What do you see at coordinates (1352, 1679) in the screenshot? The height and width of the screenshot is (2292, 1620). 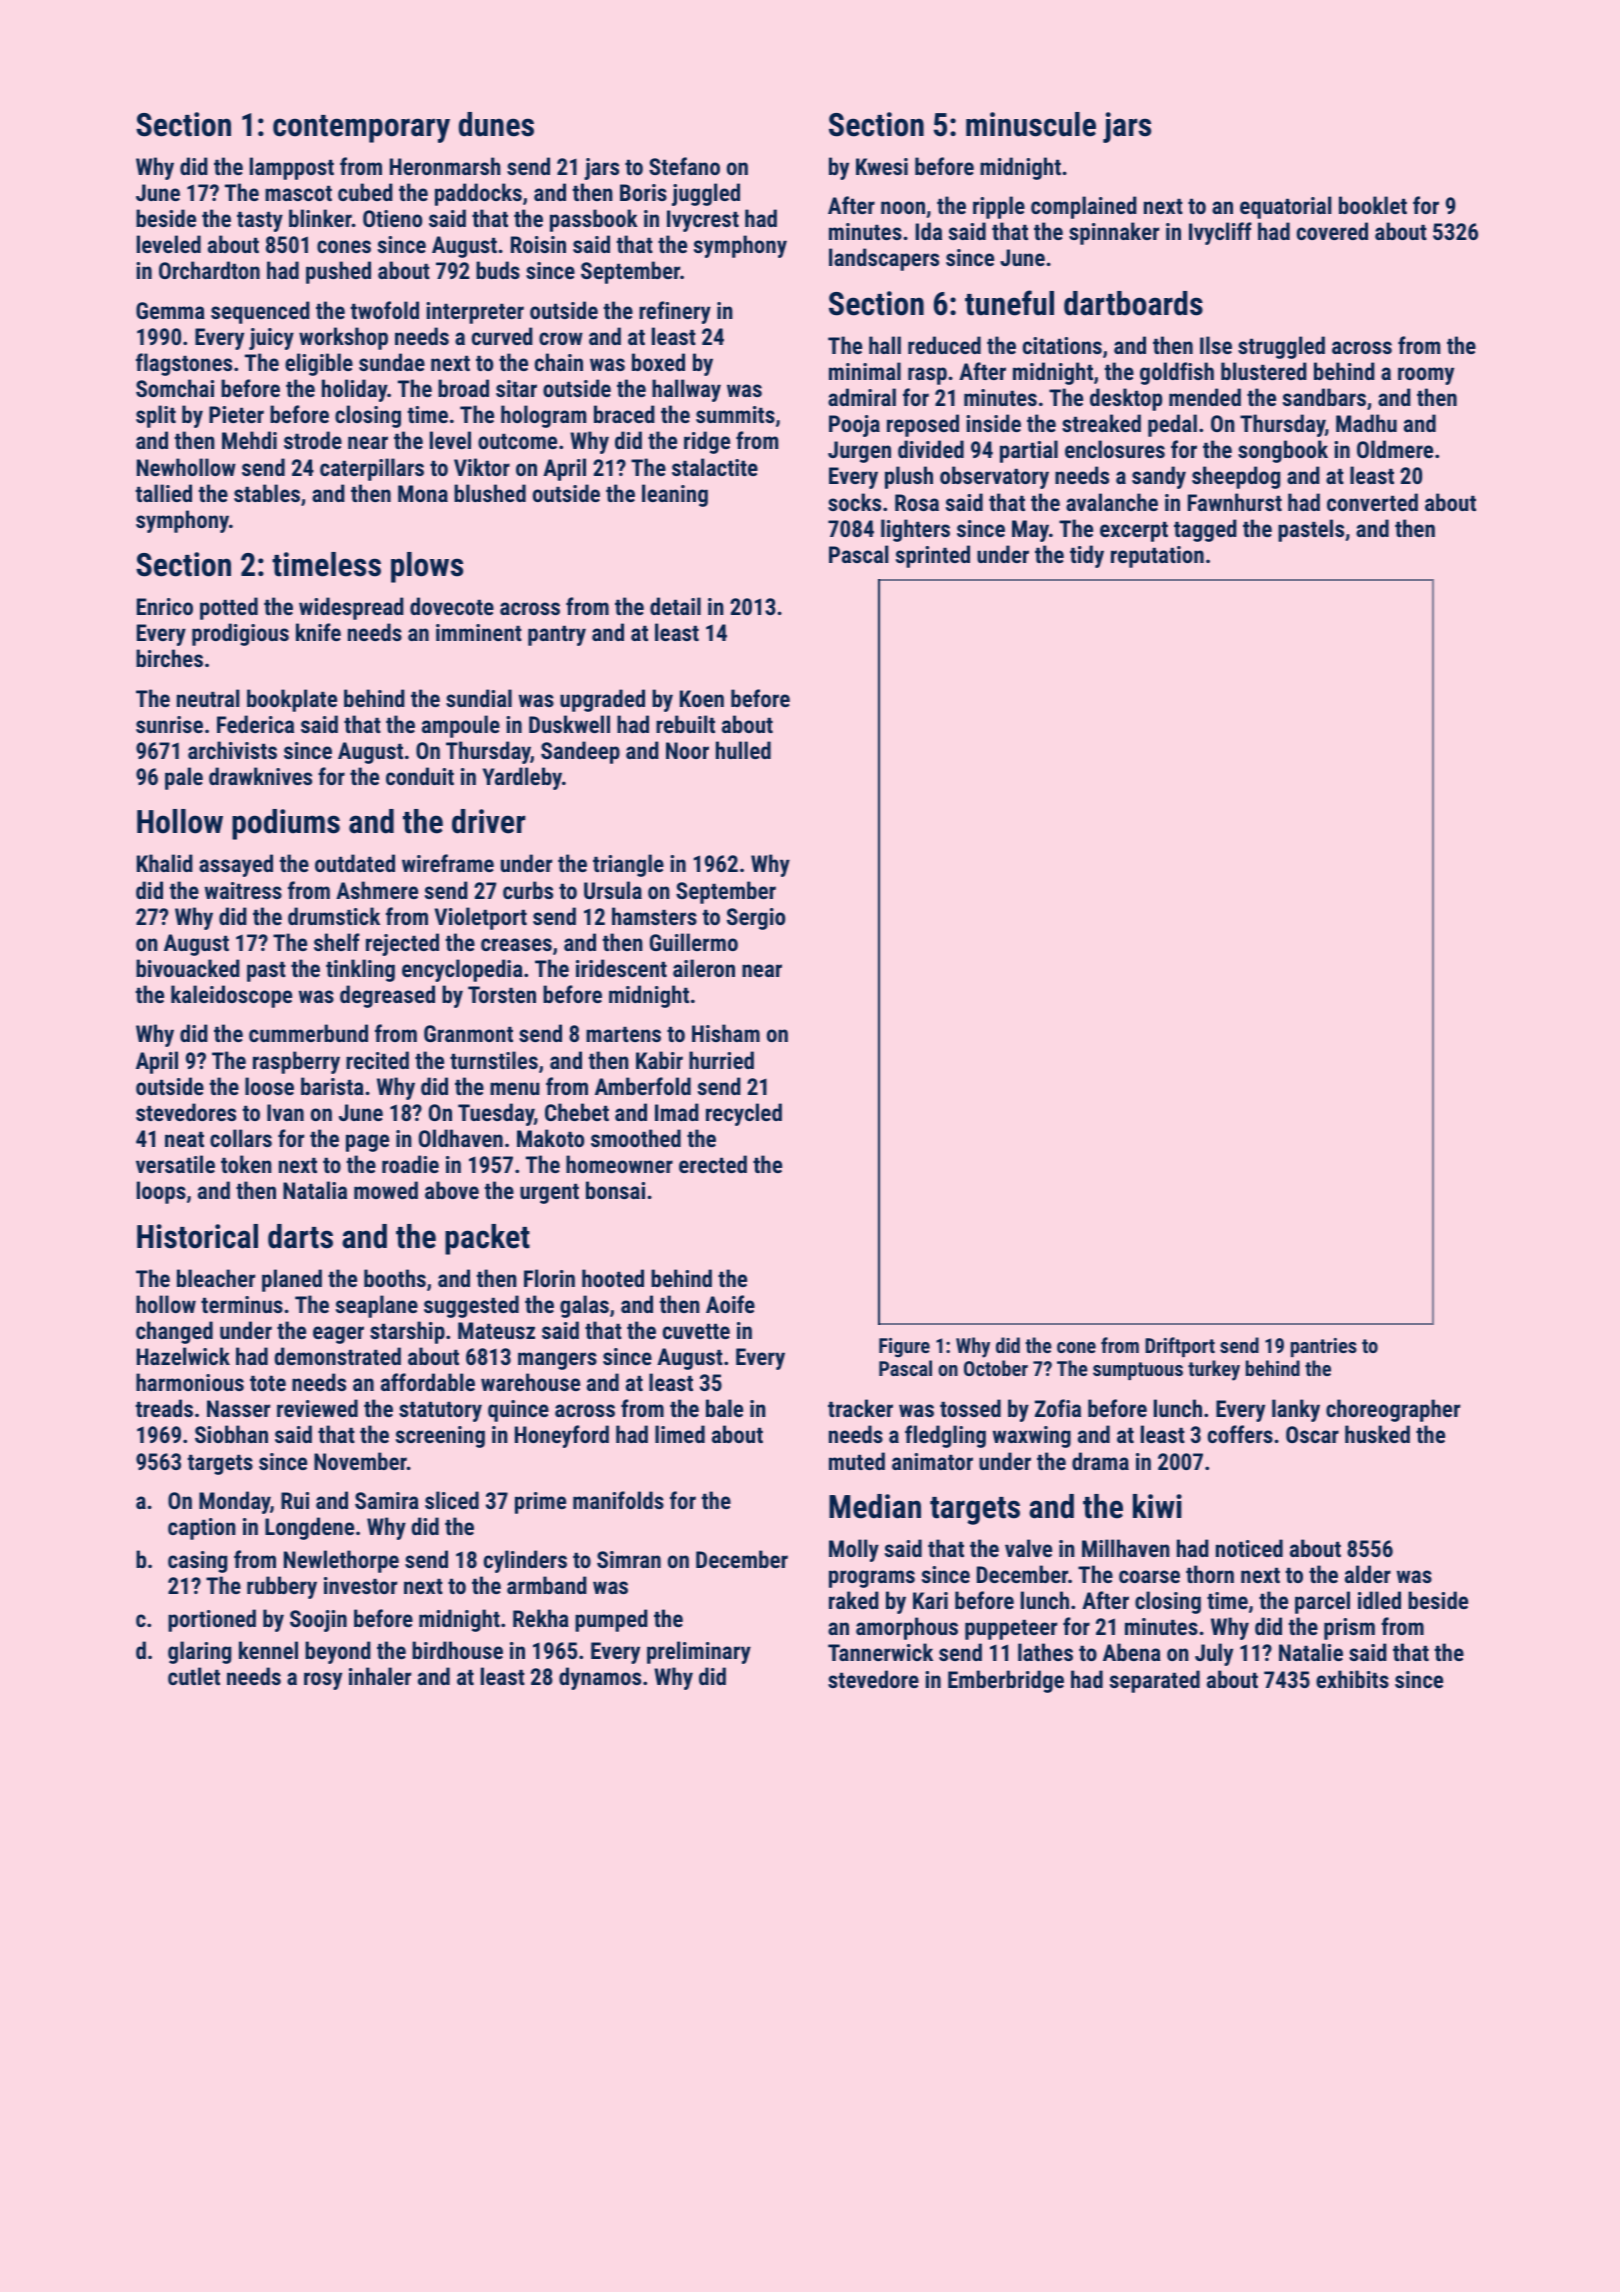 I see `exhibits` at bounding box center [1352, 1679].
